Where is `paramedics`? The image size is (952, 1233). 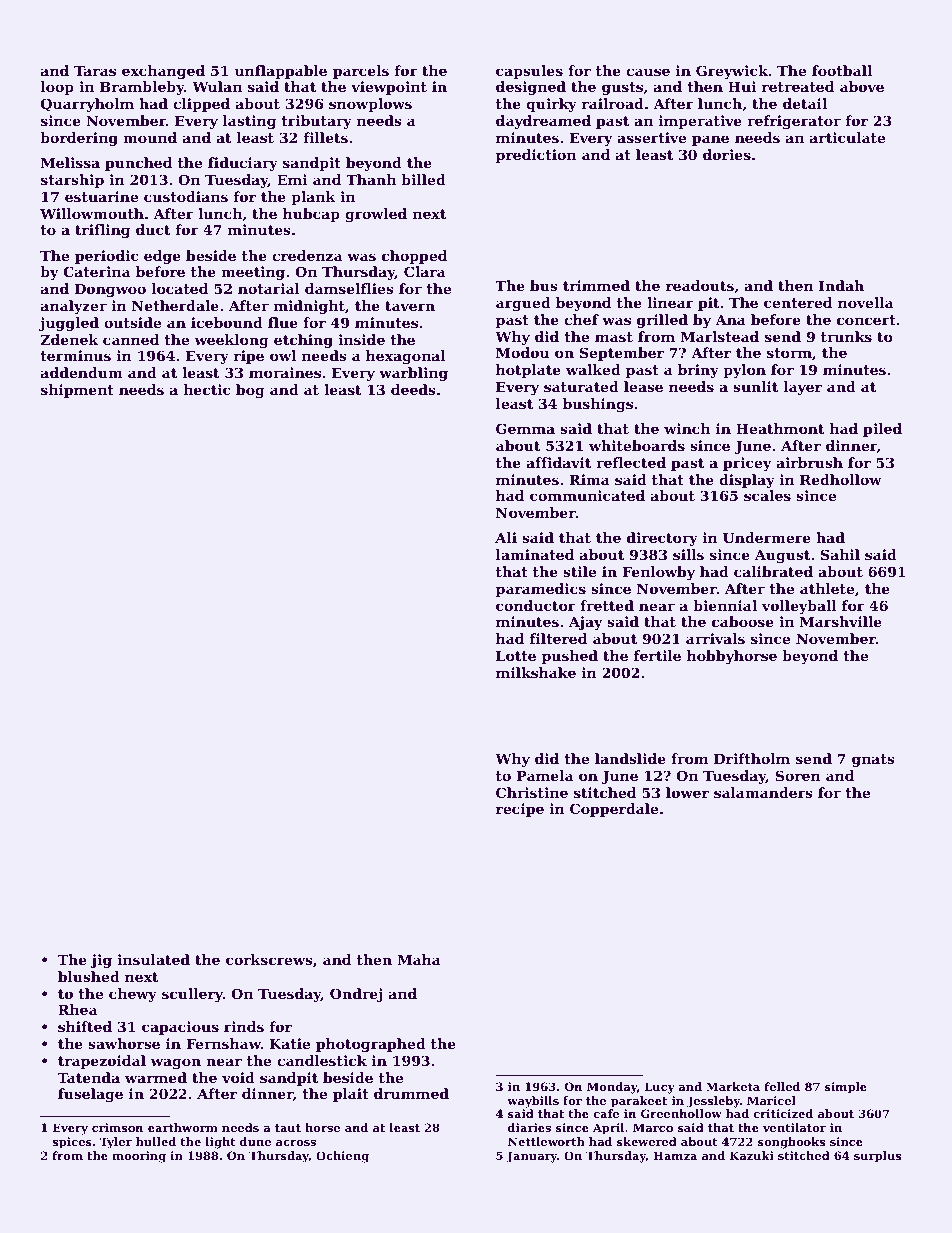
paramedics is located at coordinates (541, 590).
